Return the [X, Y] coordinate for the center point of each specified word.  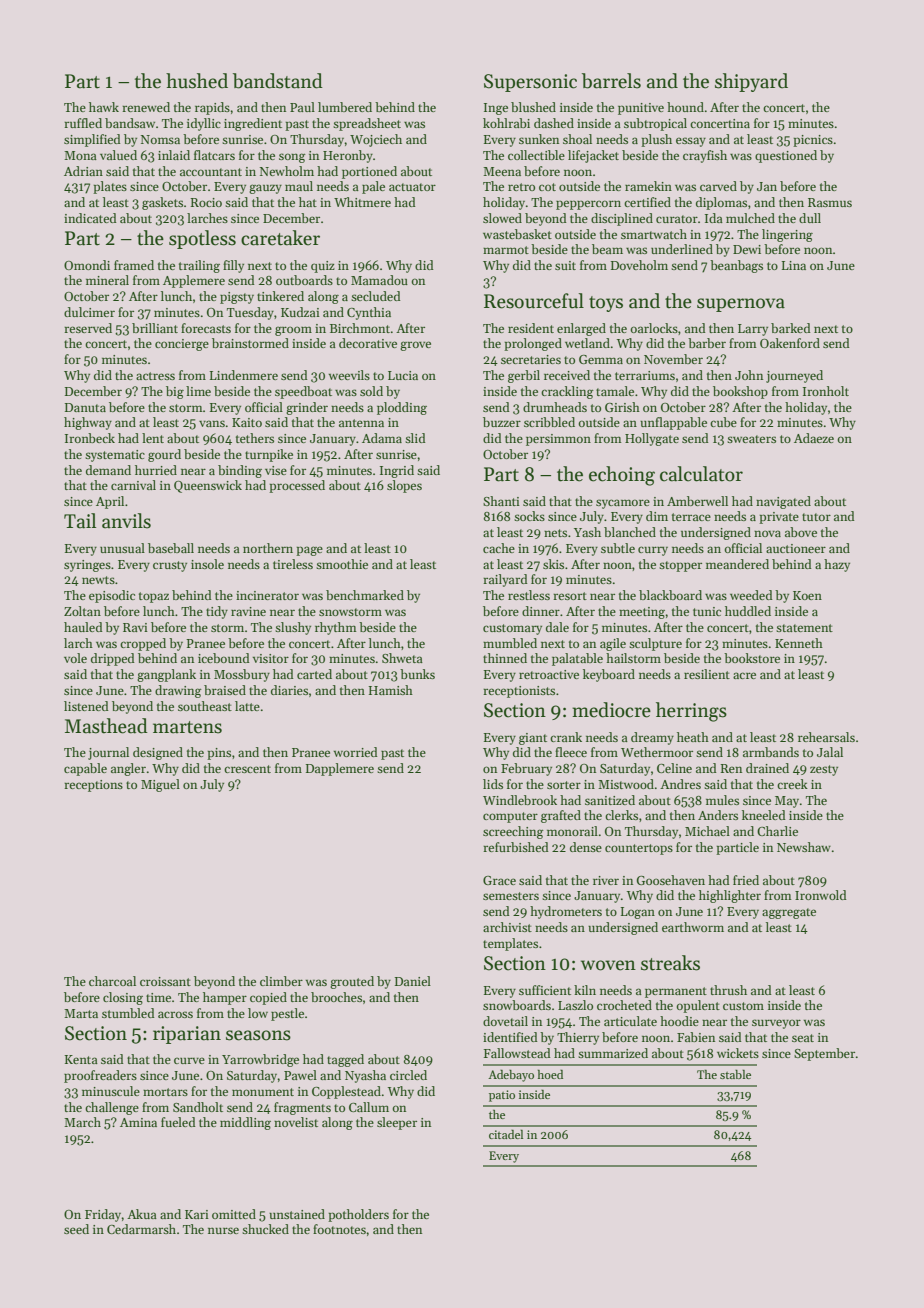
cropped [143, 644]
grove [415, 346]
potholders [358, 1215]
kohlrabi [506, 123]
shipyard [751, 82]
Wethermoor [657, 752]
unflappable [673, 423]
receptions [93, 786]
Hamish [391, 690]
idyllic [204, 124]
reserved [88, 328]
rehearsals [826, 737]
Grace [499, 880]
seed [76, 1229]
